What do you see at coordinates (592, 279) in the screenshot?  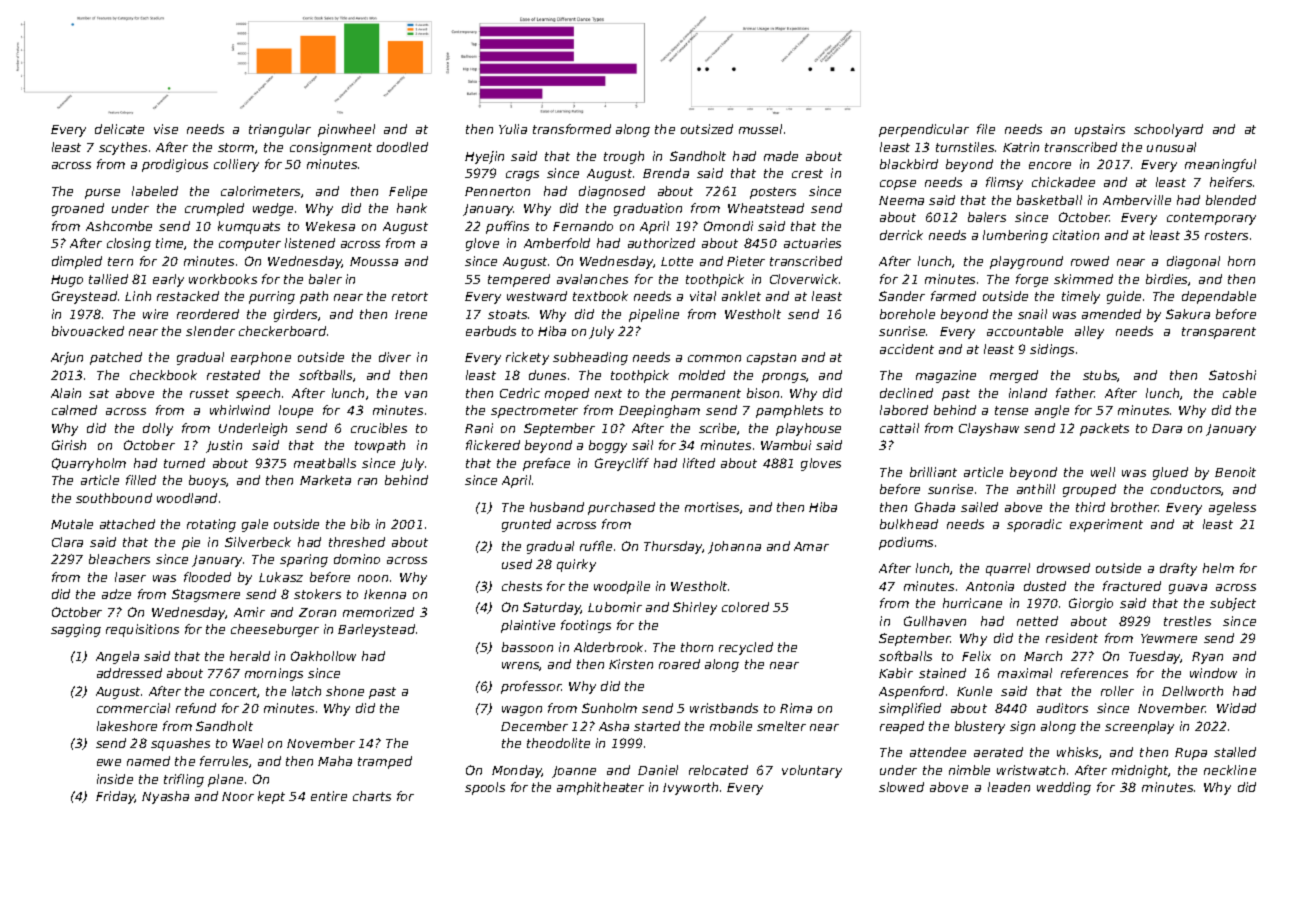 I see `avalanches` at bounding box center [592, 279].
